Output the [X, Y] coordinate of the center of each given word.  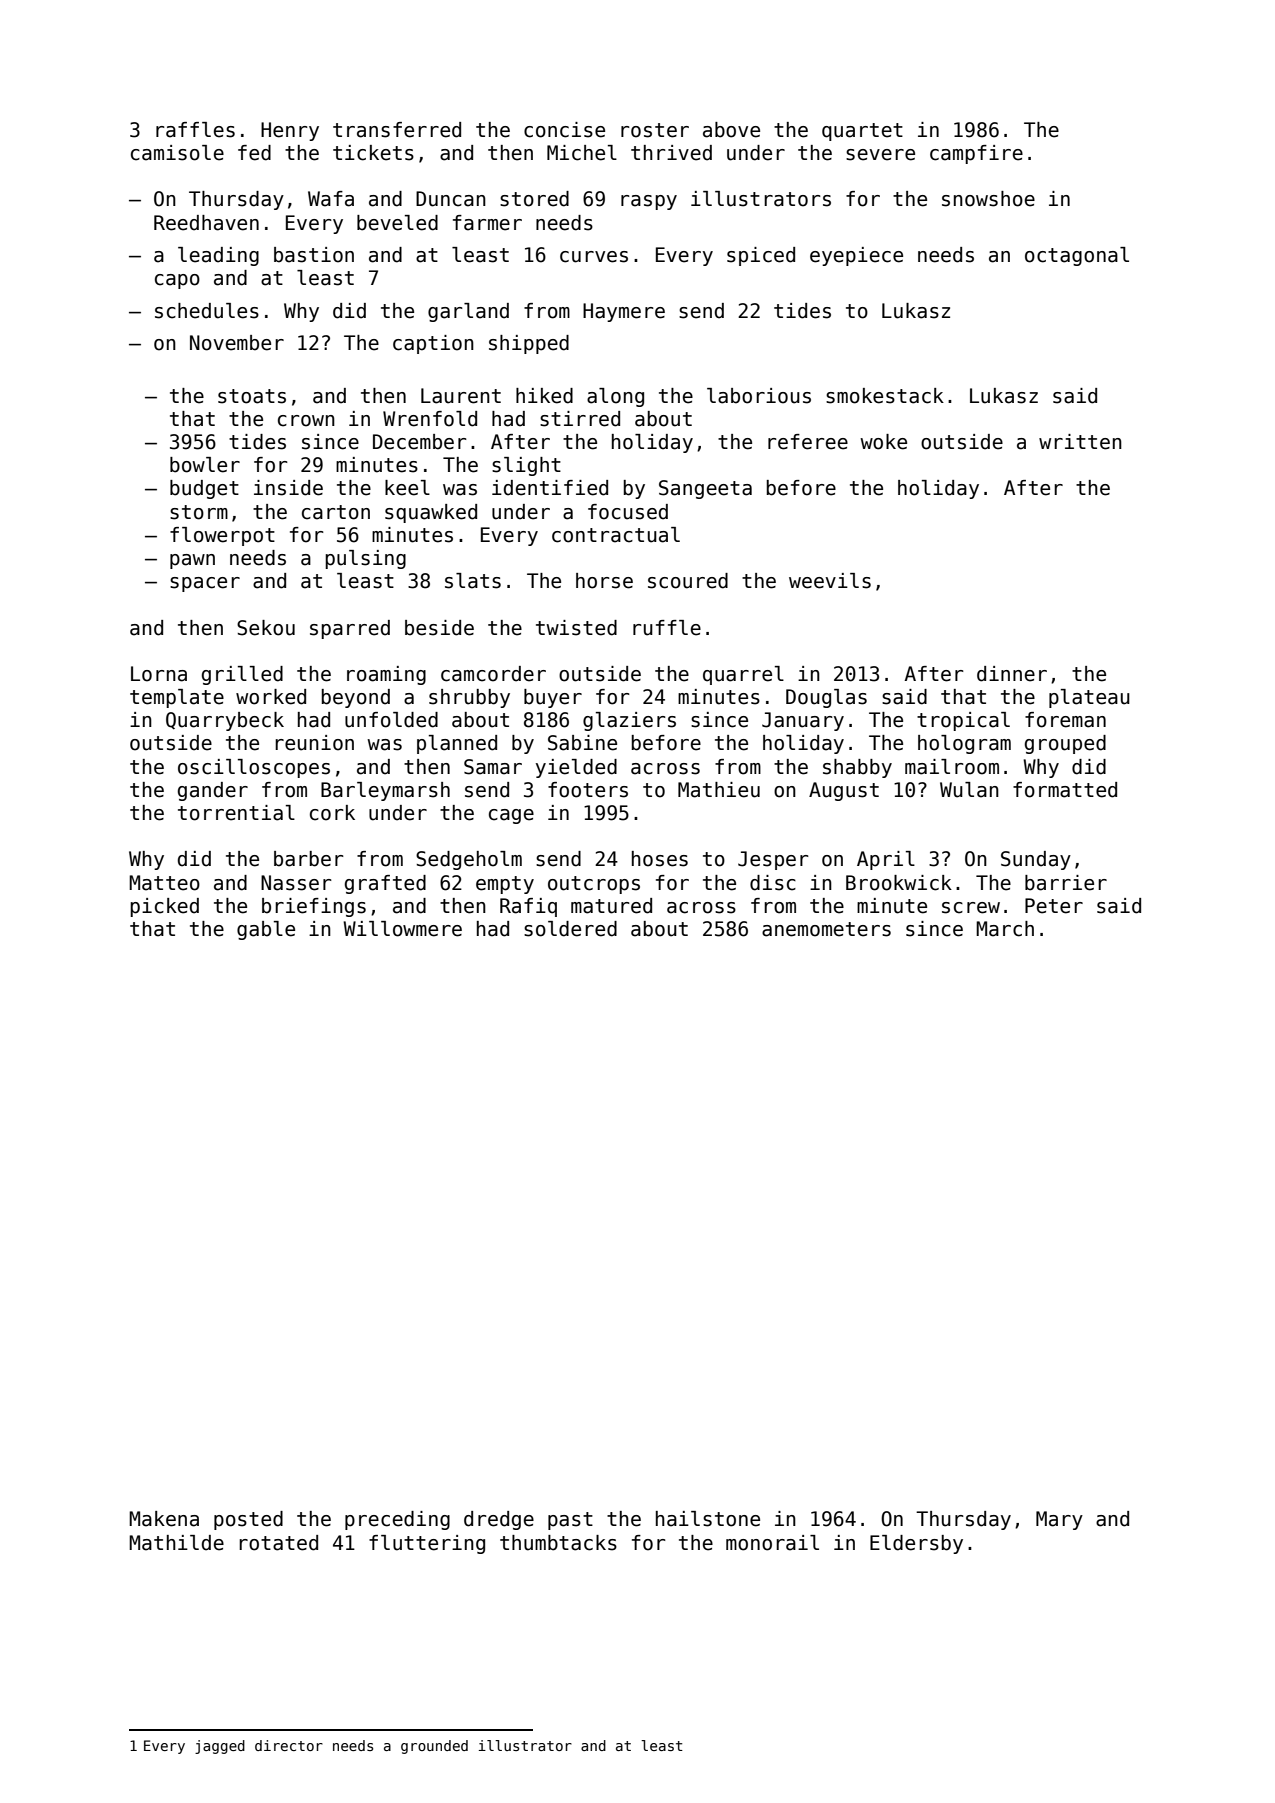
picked [164, 907]
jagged [220, 1747]
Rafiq [528, 907]
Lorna [159, 674]
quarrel [743, 675]
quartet [862, 132]
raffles [195, 130]
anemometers [826, 929]
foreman [1065, 720]
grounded [434, 1747]
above [731, 130]
